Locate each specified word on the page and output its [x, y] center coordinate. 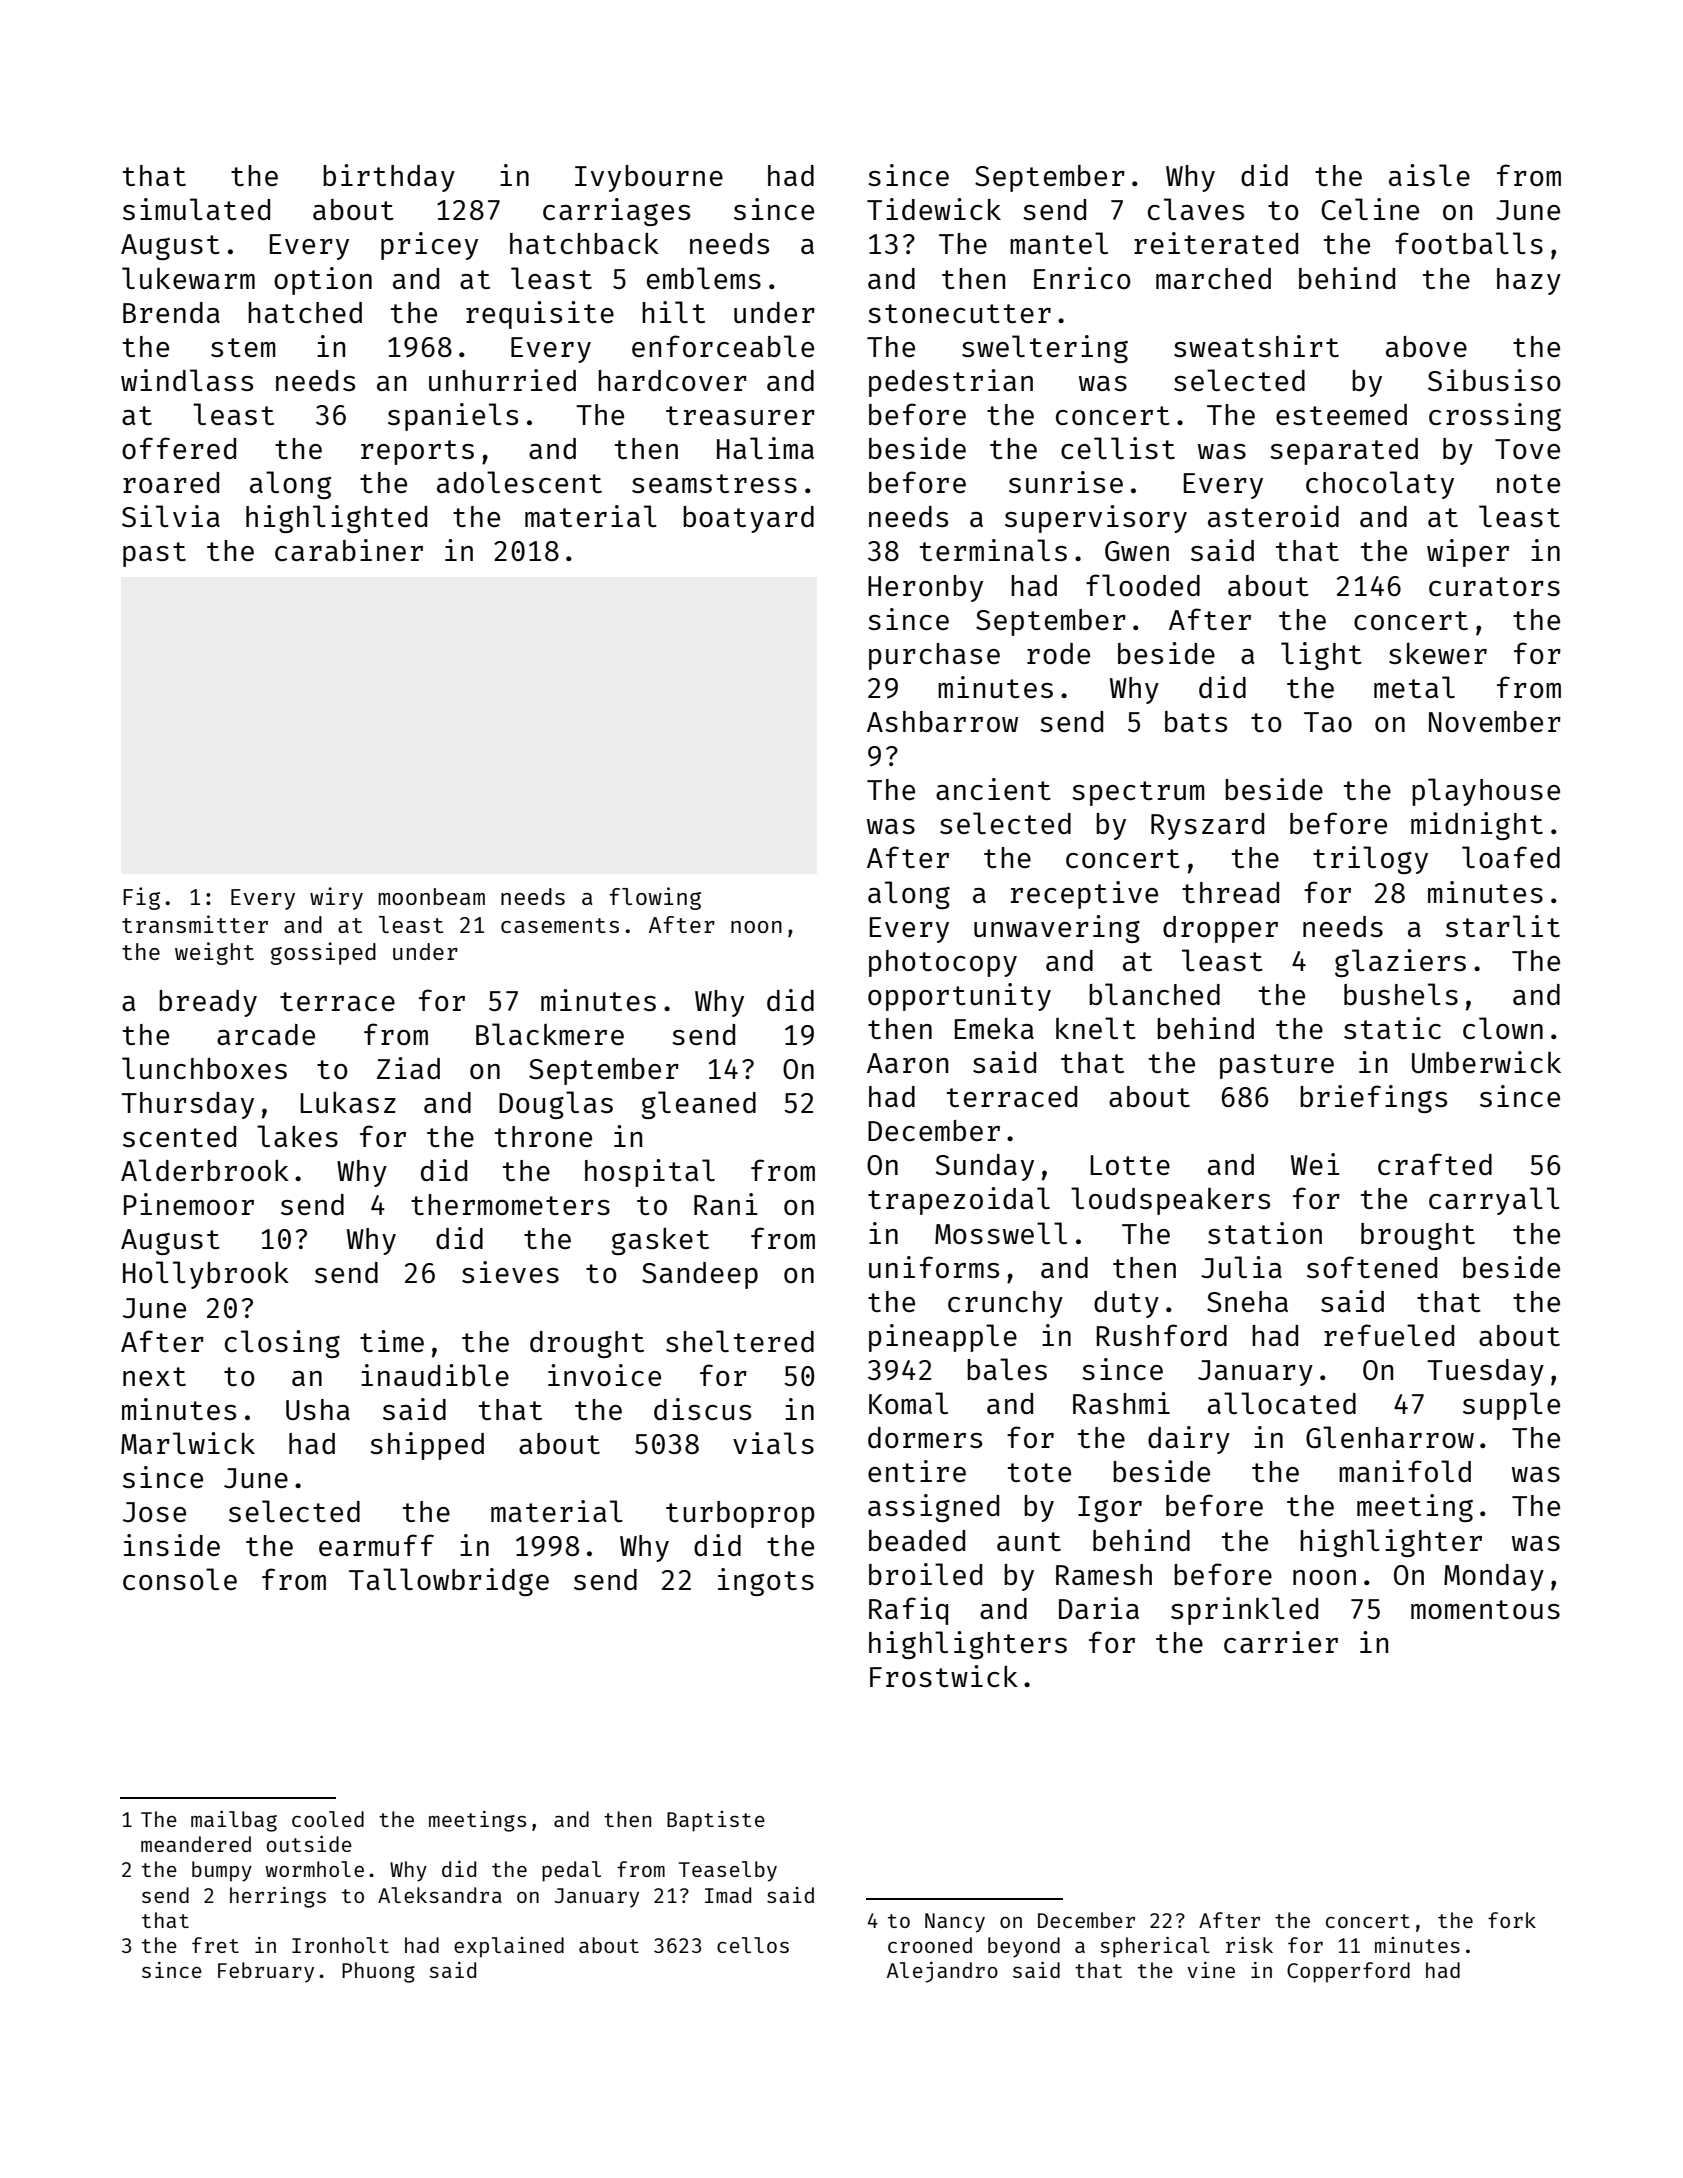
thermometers [510, 1204]
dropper [1220, 929]
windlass [187, 380]
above [1426, 346]
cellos [753, 1945]
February [266, 1972]
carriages [616, 212]
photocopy [943, 963]
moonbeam [431, 896]
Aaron [907, 1063]
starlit [1503, 926]
